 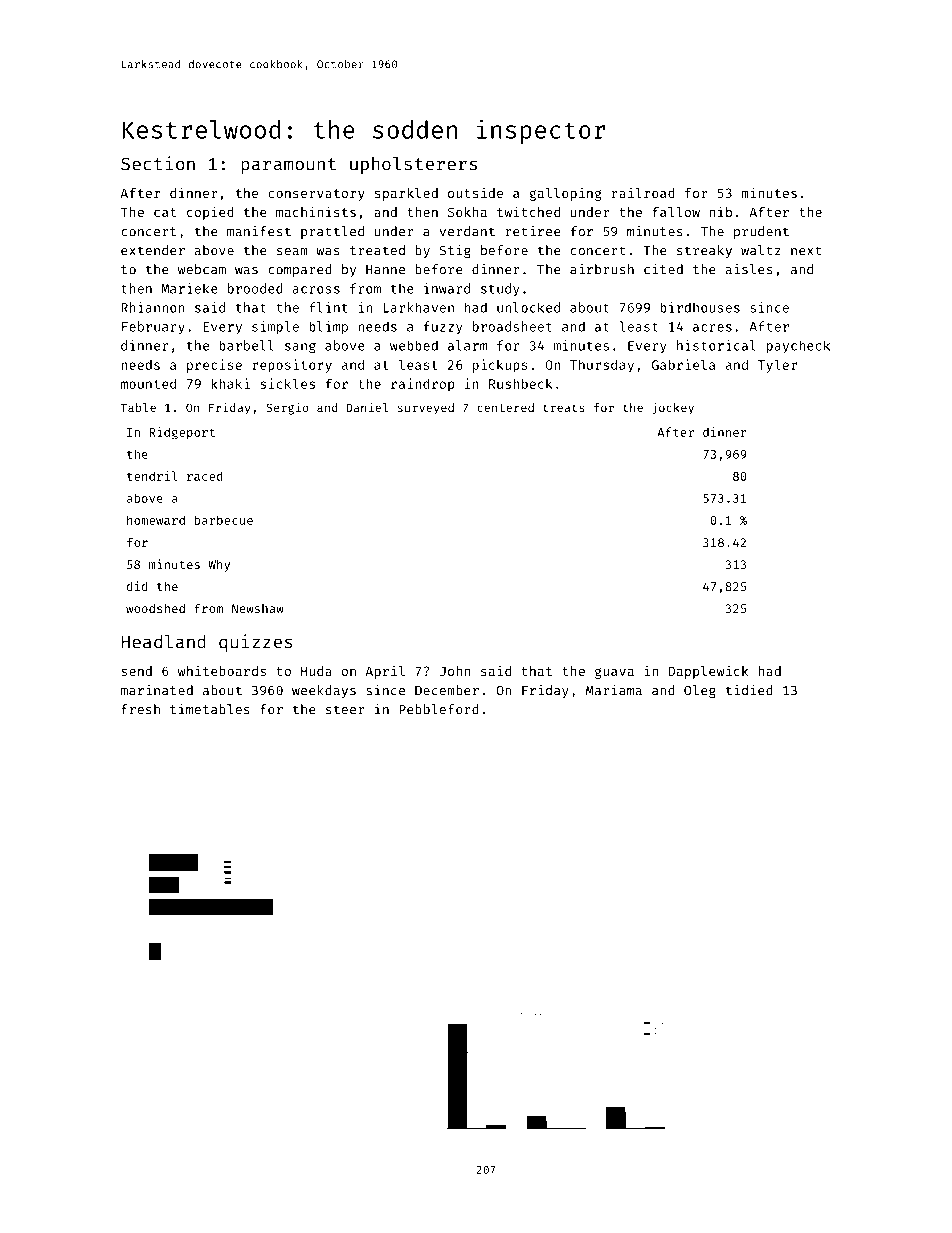 I want to click on Section, so click(x=158, y=163).
